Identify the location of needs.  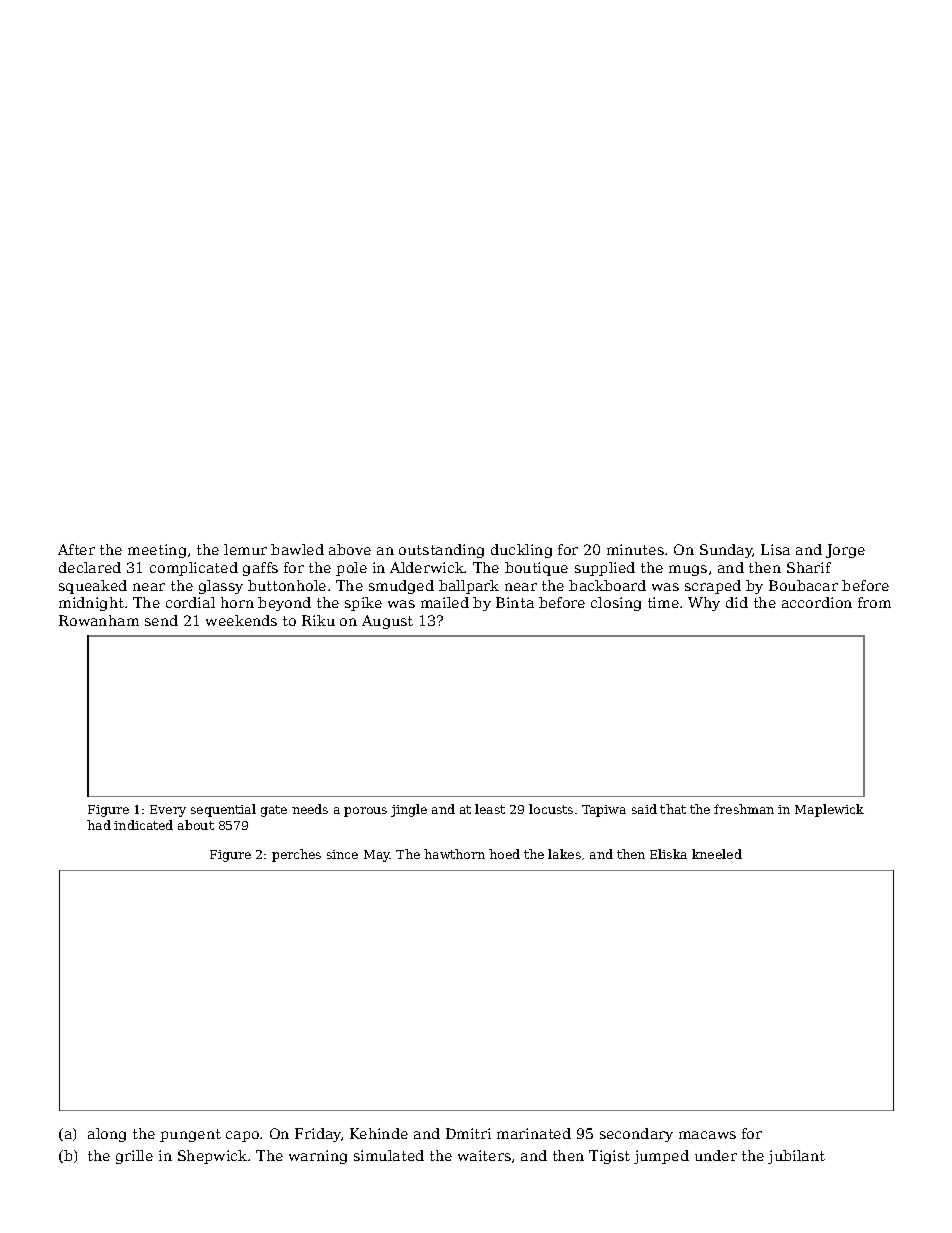
(310, 809).
